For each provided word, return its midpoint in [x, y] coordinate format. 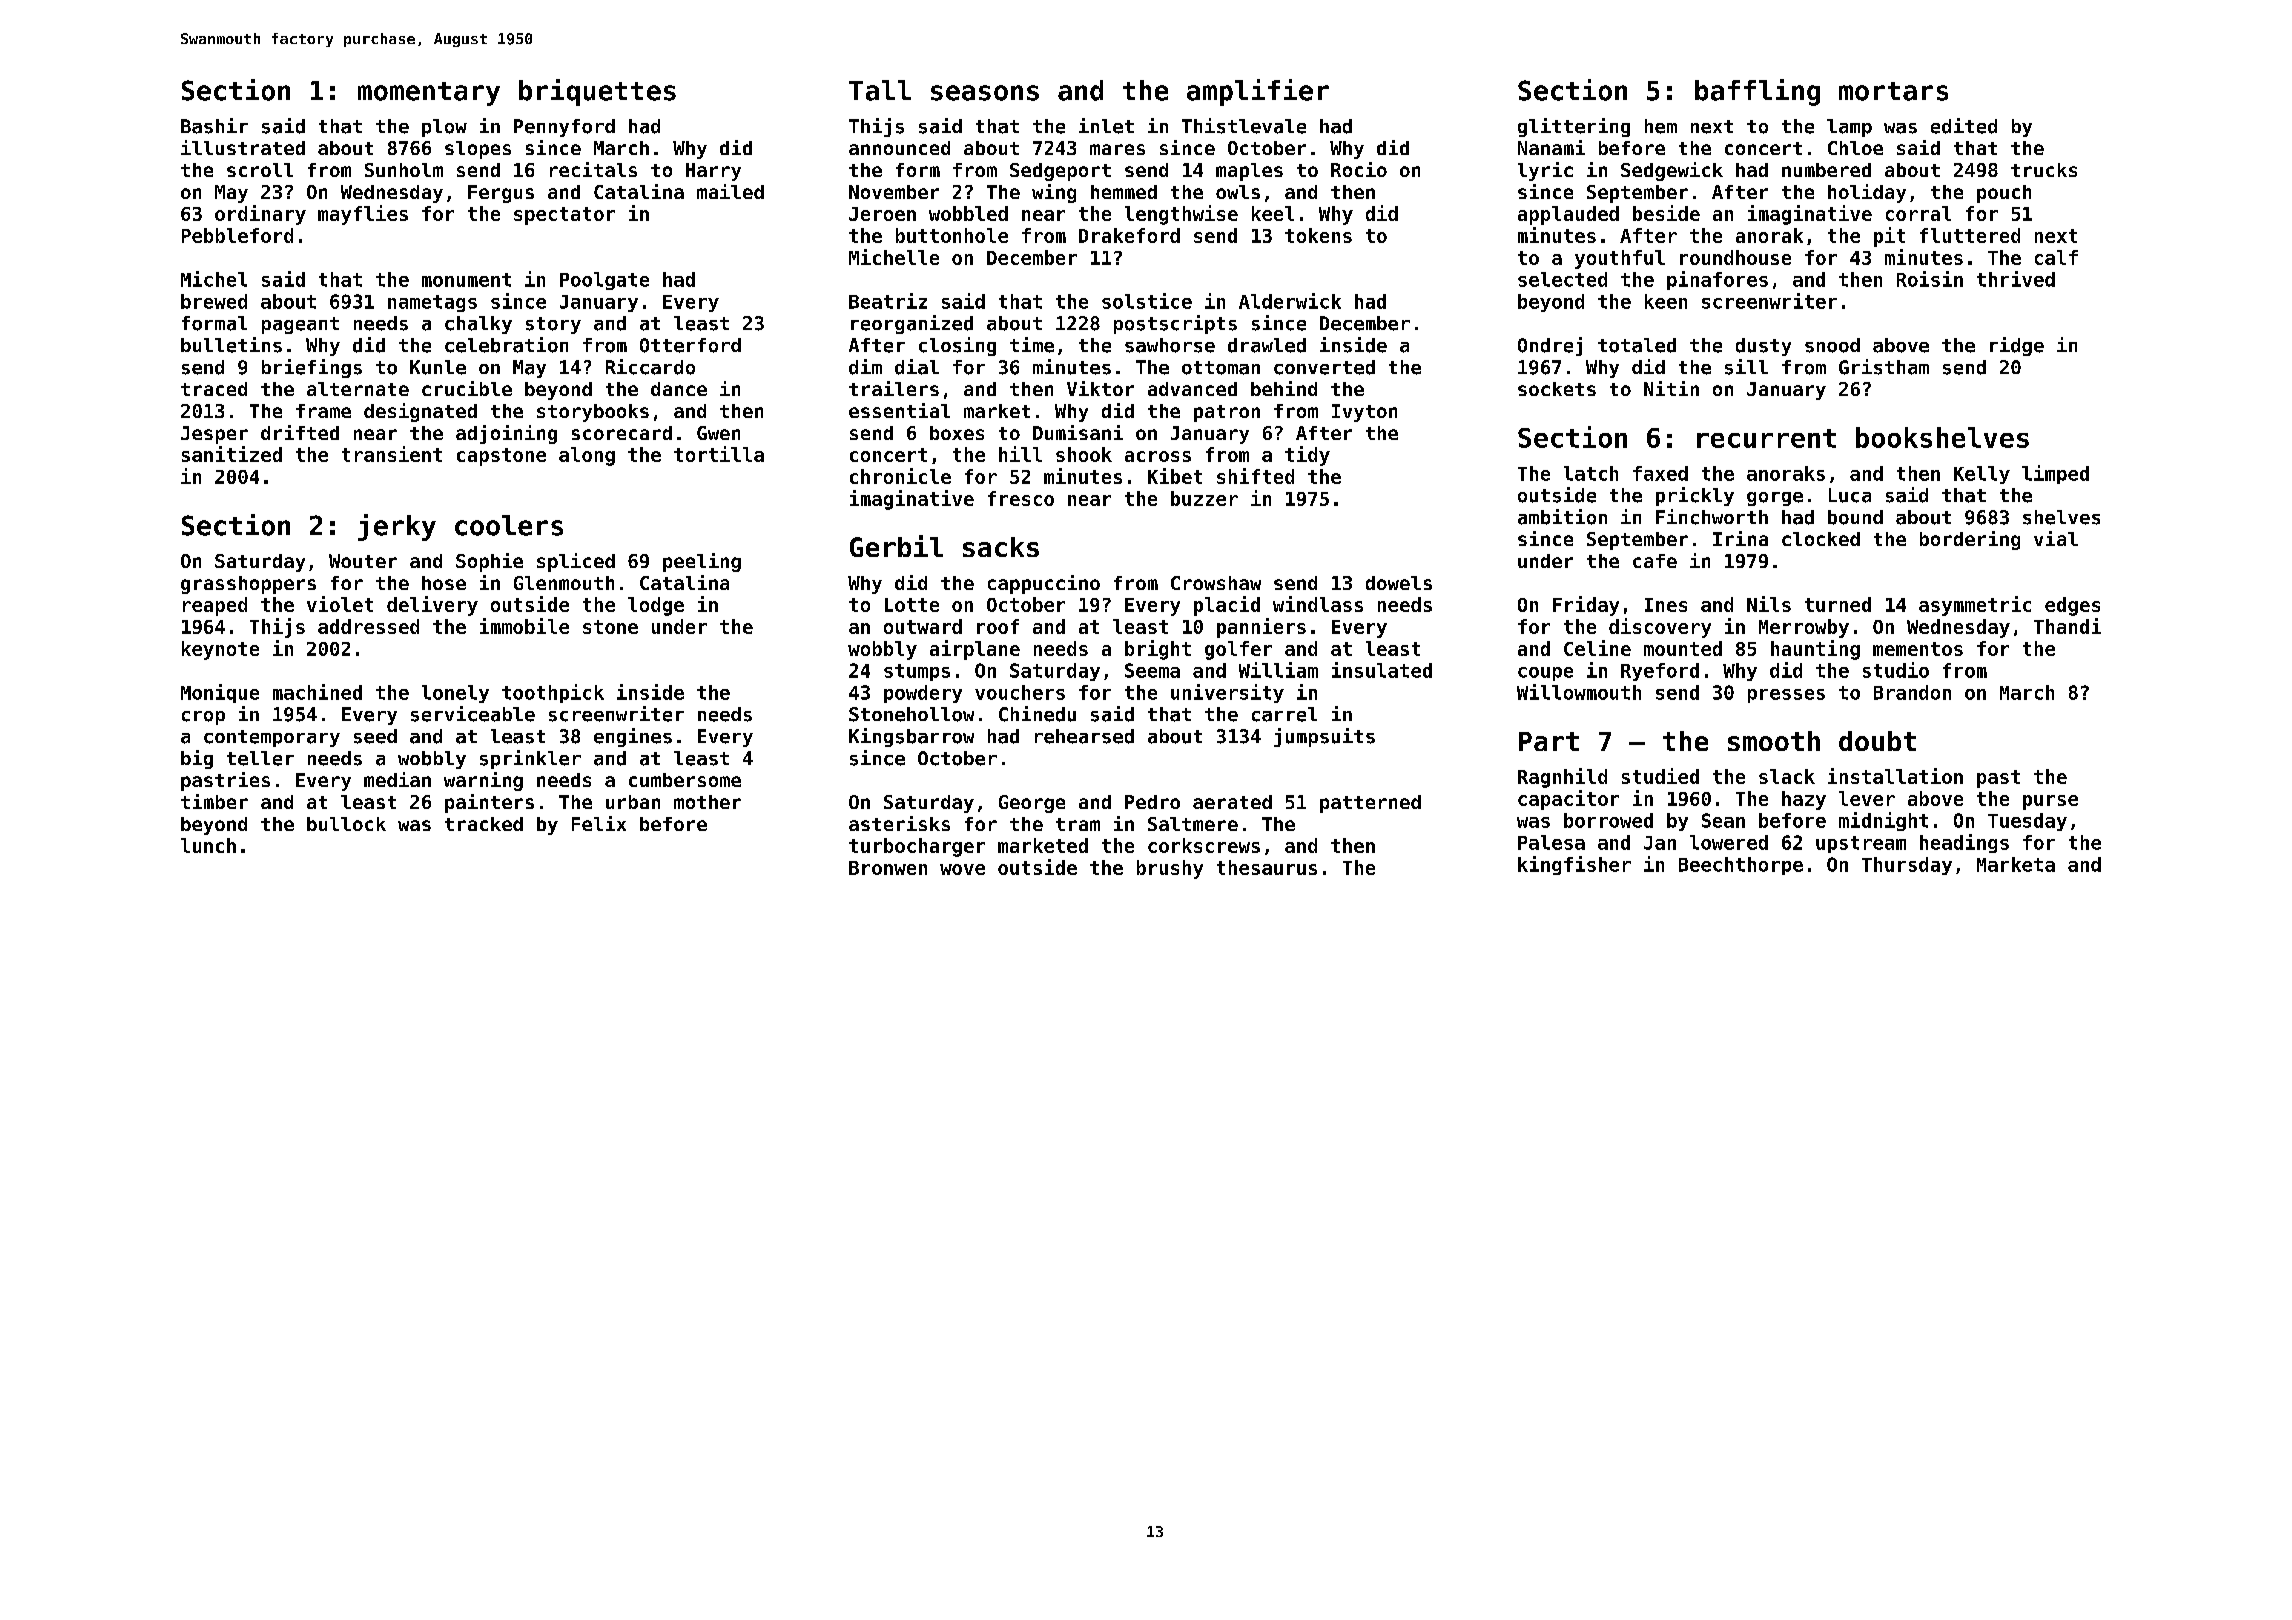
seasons [985, 93]
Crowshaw [1216, 583]
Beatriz [888, 301]
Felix [599, 823]
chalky [478, 325]
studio [1896, 670]
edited [1964, 126]
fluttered [1970, 235]
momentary [429, 94]
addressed [368, 626]
